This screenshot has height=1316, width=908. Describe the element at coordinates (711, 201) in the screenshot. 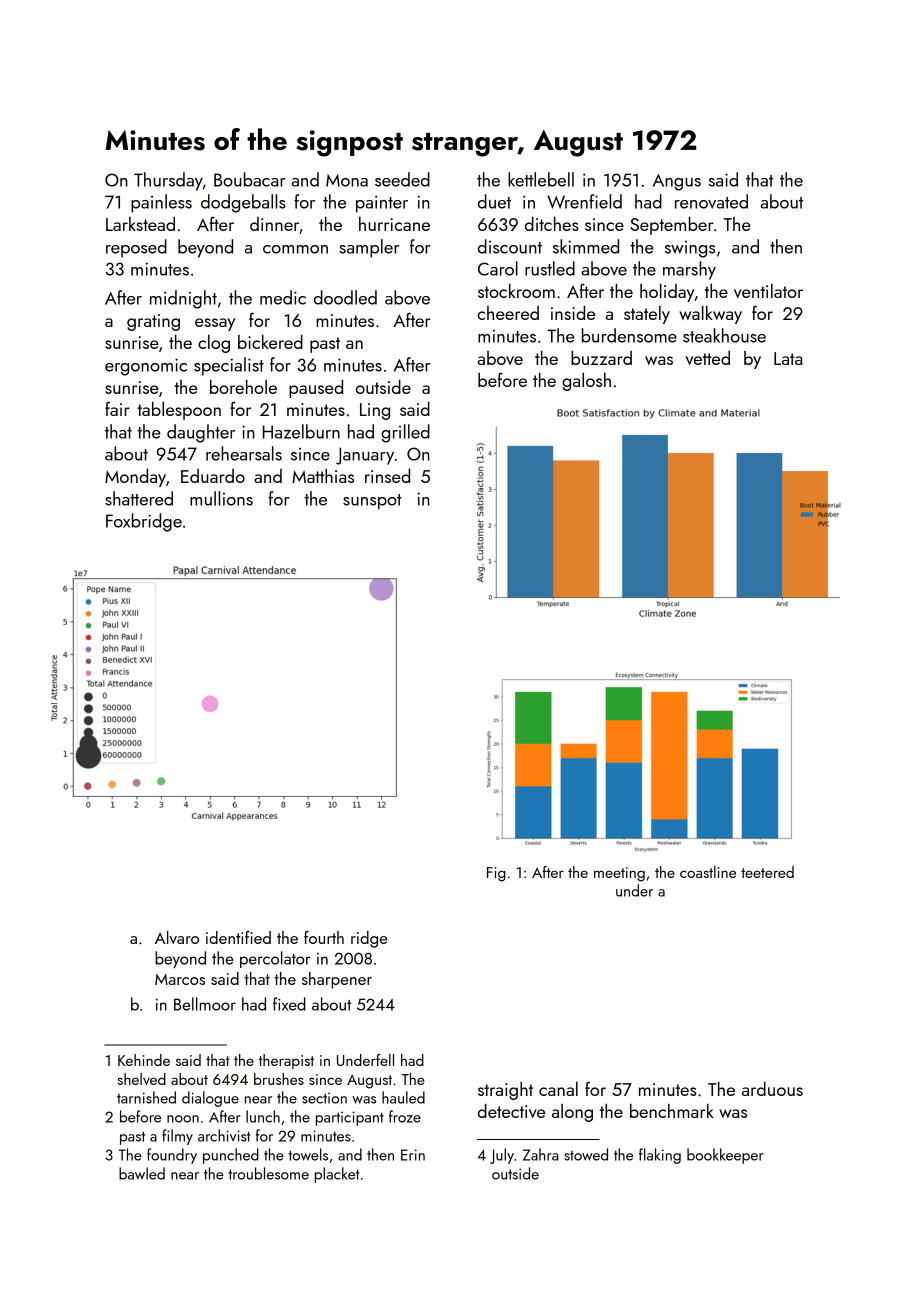

I see `renovated` at that location.
